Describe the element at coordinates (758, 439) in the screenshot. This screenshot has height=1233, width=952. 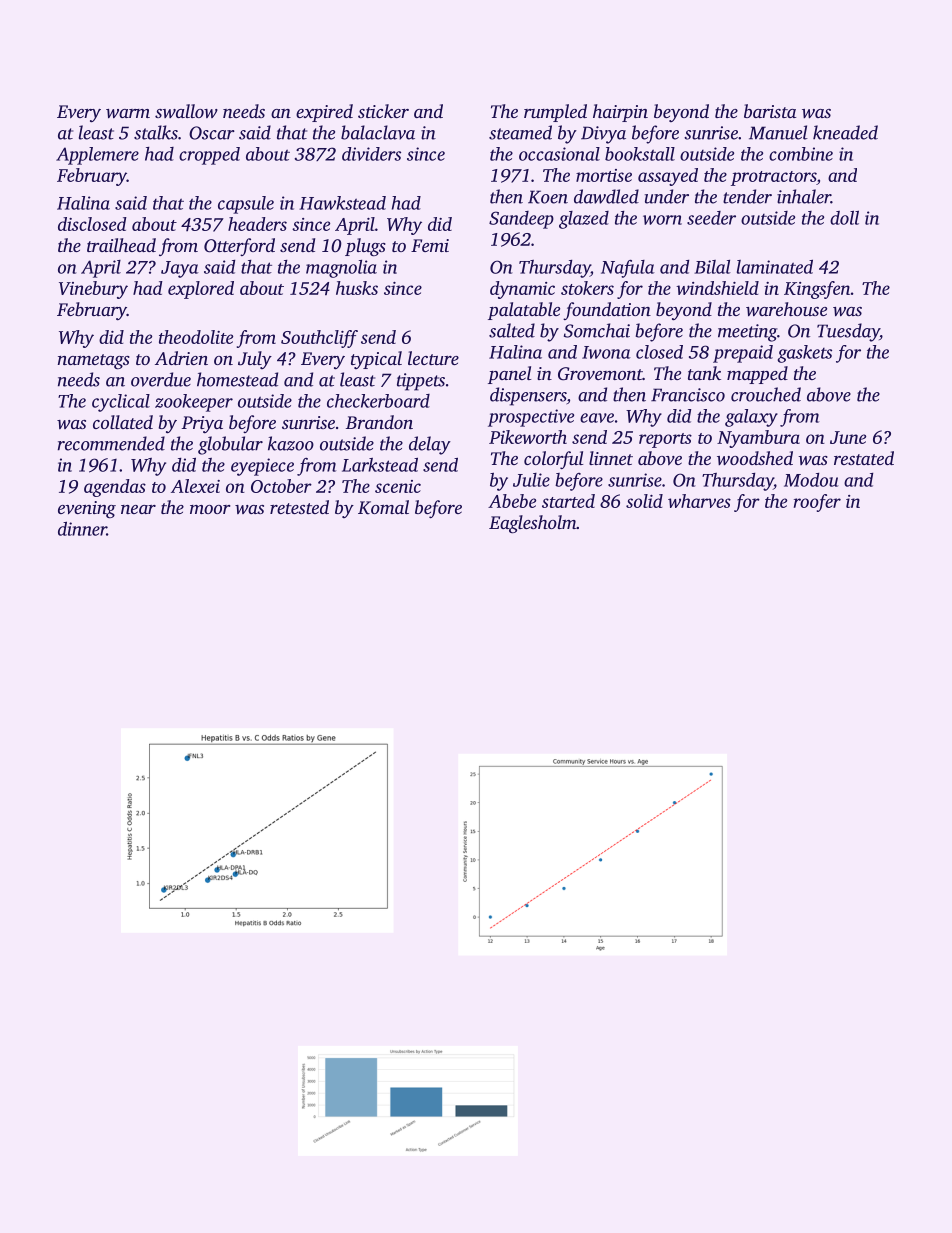
I see `Nyambura` at that location.
